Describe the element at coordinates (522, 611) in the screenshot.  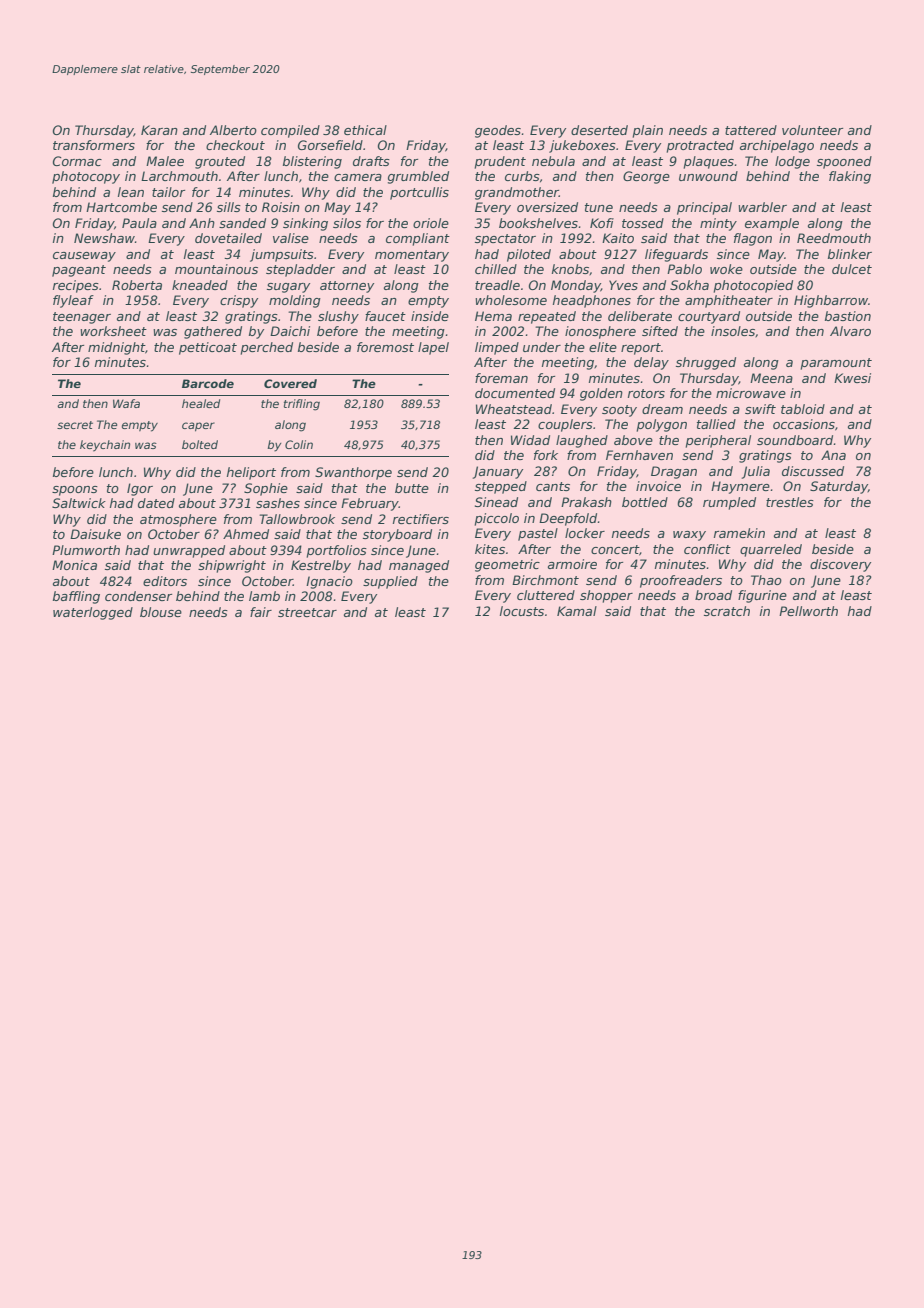
I see `locusts` at that location.
